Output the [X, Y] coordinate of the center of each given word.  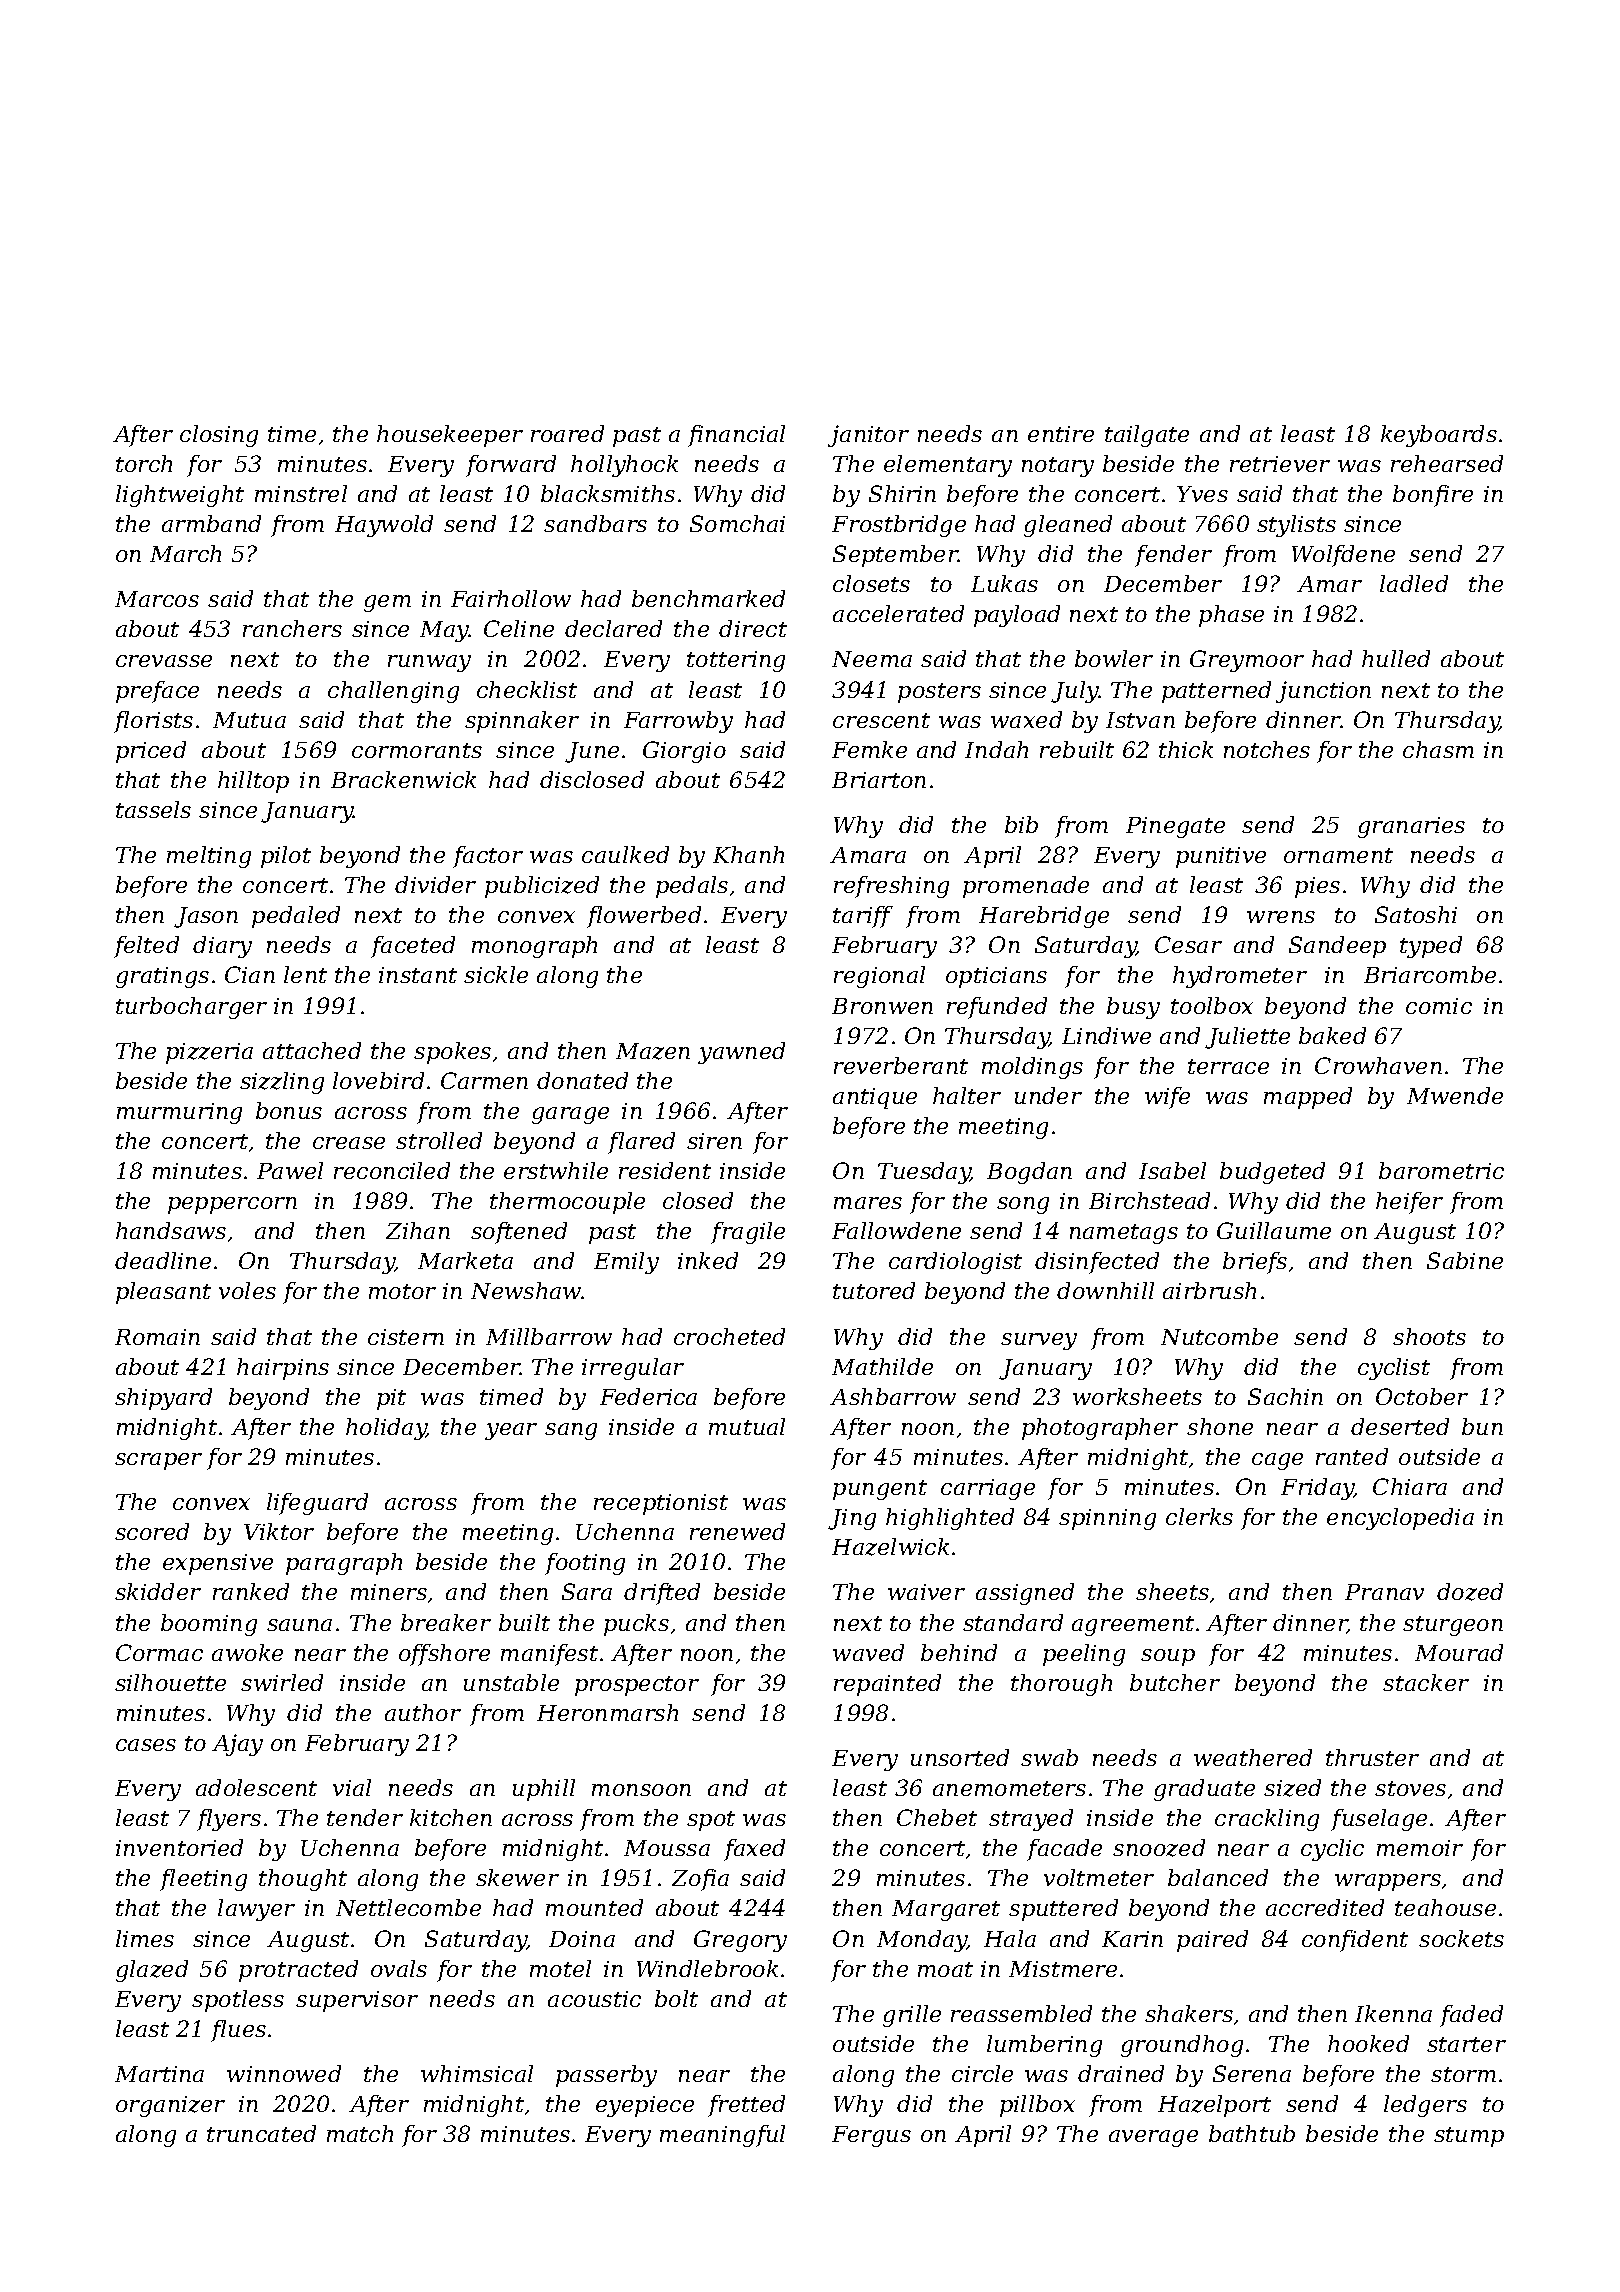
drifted [662, 1594]
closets [871, 583]
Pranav [1384, 1592]
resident [665, 1170]
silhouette [170, 1682]
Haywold [384, 526]
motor [402, 1291]
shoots [1429, 1336]
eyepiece [645, 2106]
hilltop [253, 782]
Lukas [1004, 583]
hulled [1396, 658]
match [360, 2133]
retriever [1280, 464]
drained [1121, 2073]
